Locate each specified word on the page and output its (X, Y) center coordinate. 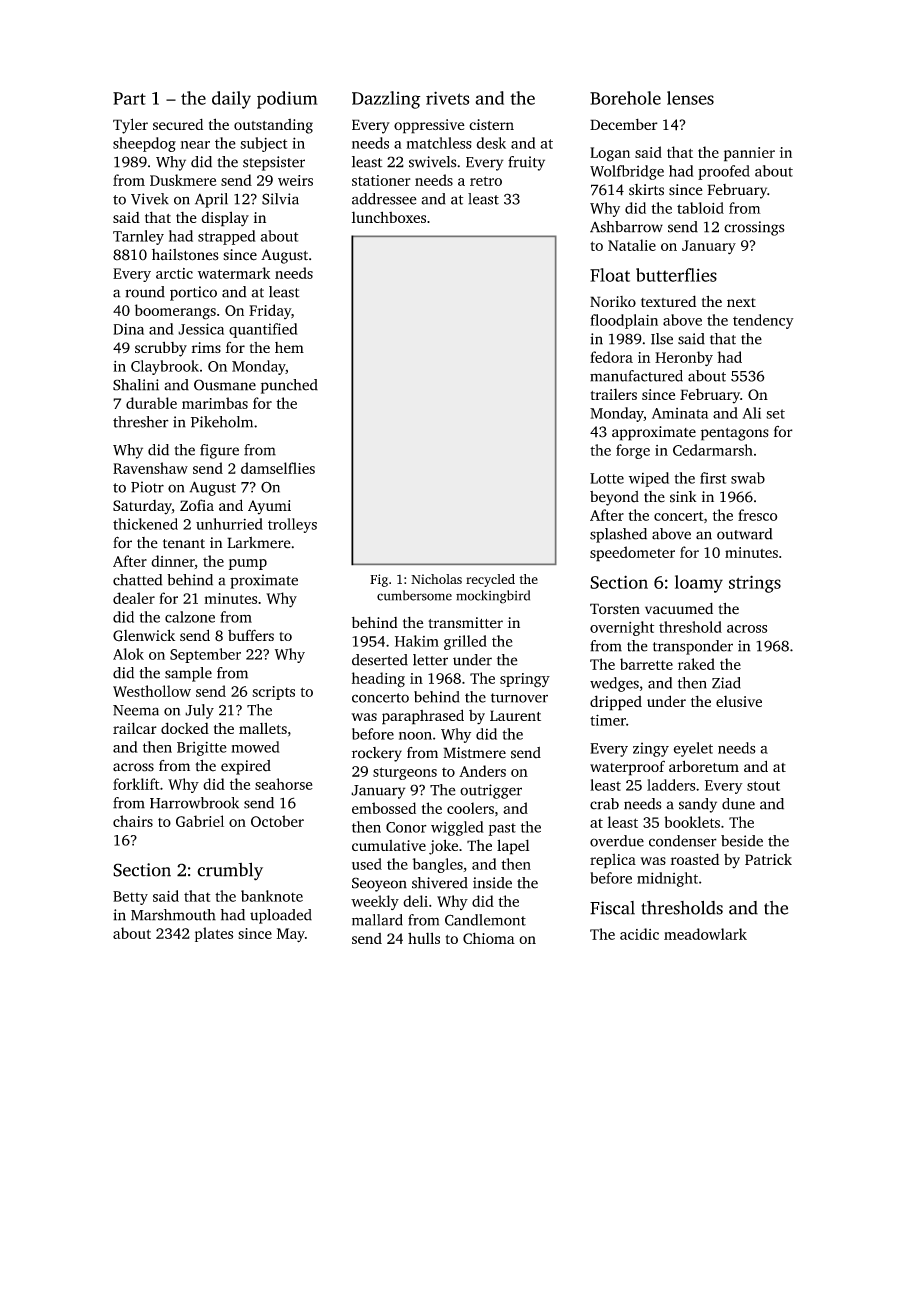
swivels (432, 162)
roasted (695, 859)
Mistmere (474, 753)
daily (231, 100)
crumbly (230, 871)
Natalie (632, 245)
